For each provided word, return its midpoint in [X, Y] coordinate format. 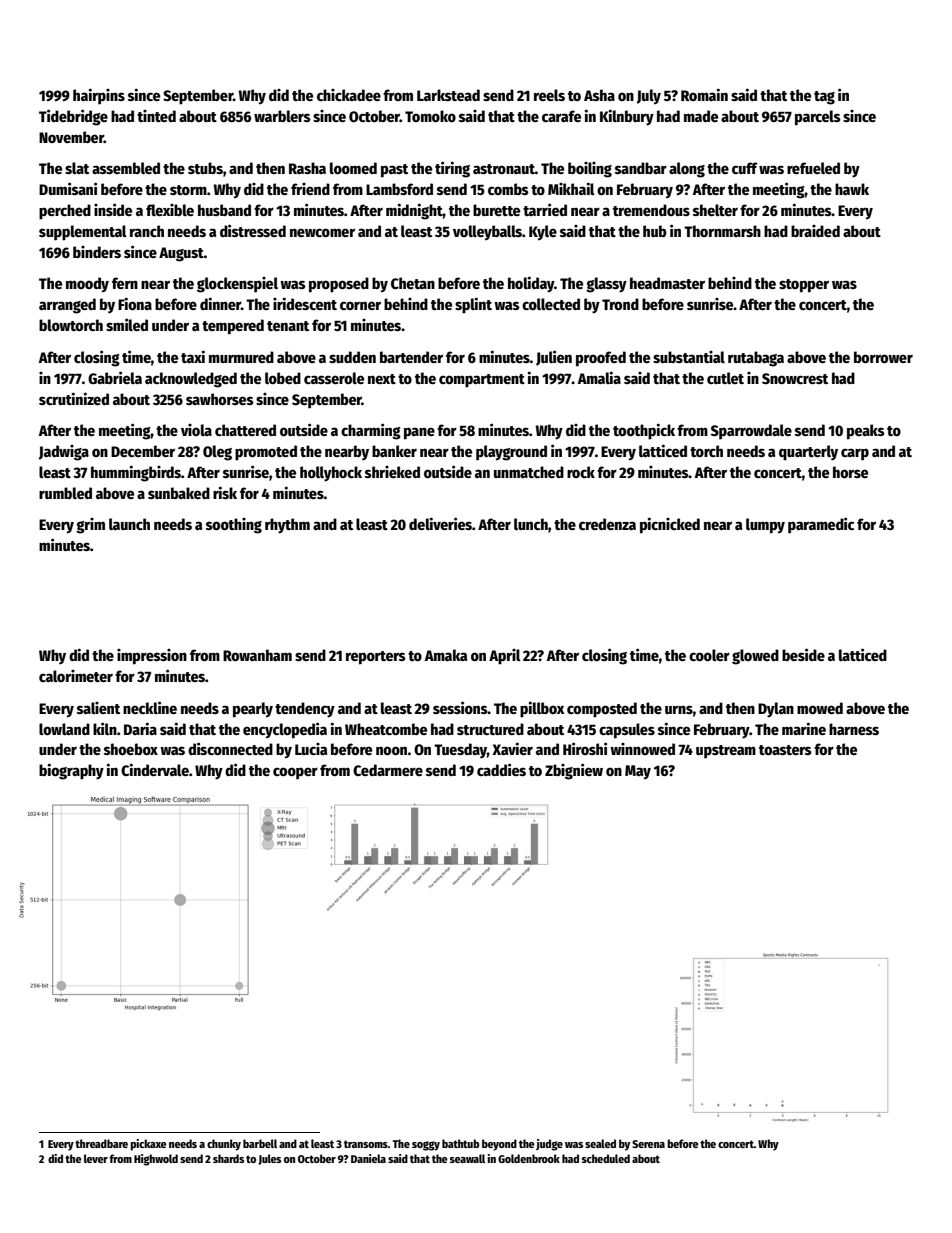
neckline [150, 707]
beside [803, 654]
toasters [785, 750]
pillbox [542, 709]
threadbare [101, 1143]
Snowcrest [795, 378]
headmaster [667, 283]
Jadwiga [64, 453]
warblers [282, 116]
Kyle [543, 233]
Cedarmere [388, 770]
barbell [260, 1143]
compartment [482, 381]
